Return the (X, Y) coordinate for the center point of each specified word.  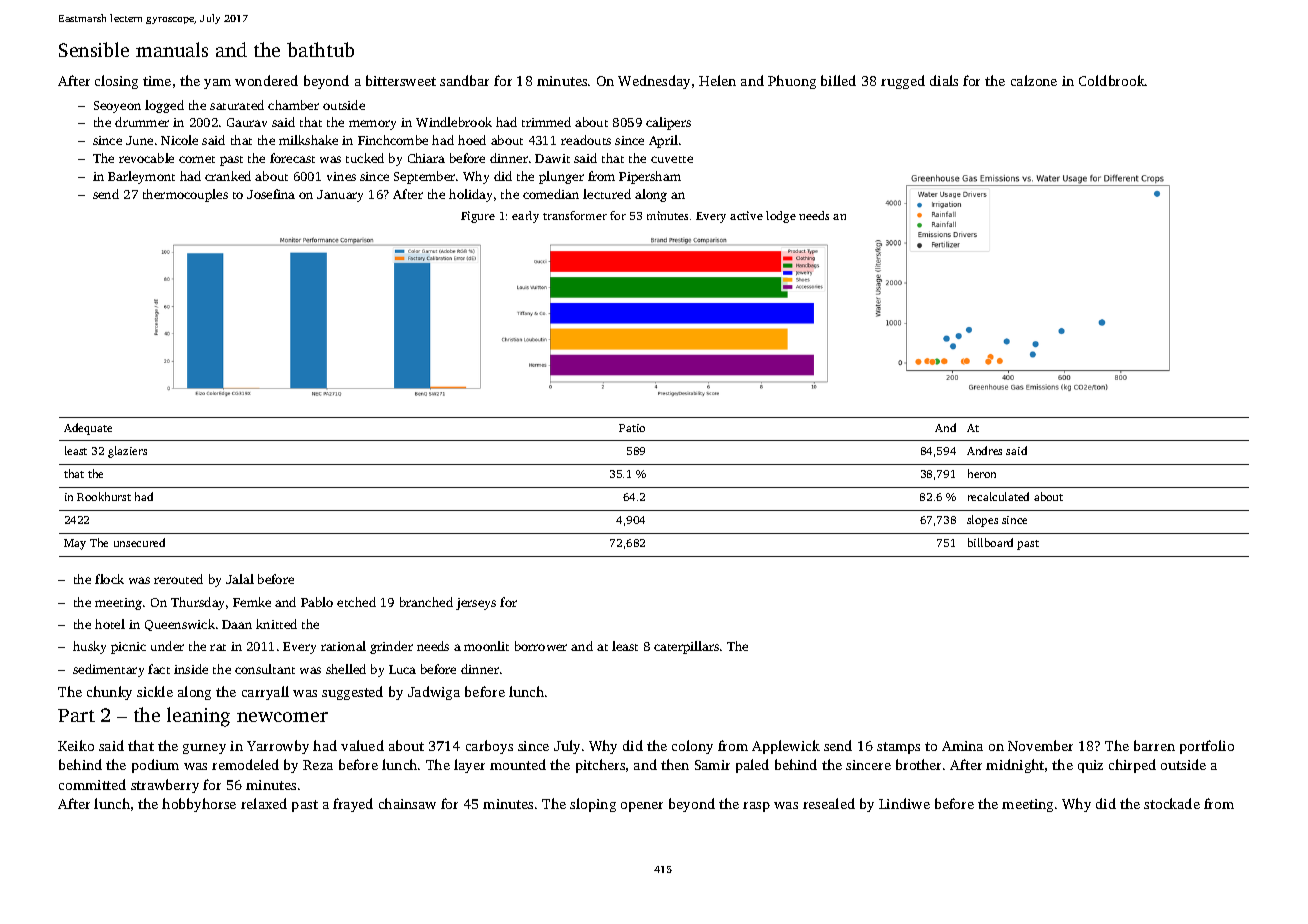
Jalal (240, 579)
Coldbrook (1112, 80)
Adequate (88, 429)
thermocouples (185, 195)
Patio (632, 428)
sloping (593, 805)
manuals (172, 49)
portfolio (1207, 747)
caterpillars (686, 647)
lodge (781, 217)
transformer (575, 215)
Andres (984, 450)
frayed (353, 805)
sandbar (464, 80)
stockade (1172, 803)
